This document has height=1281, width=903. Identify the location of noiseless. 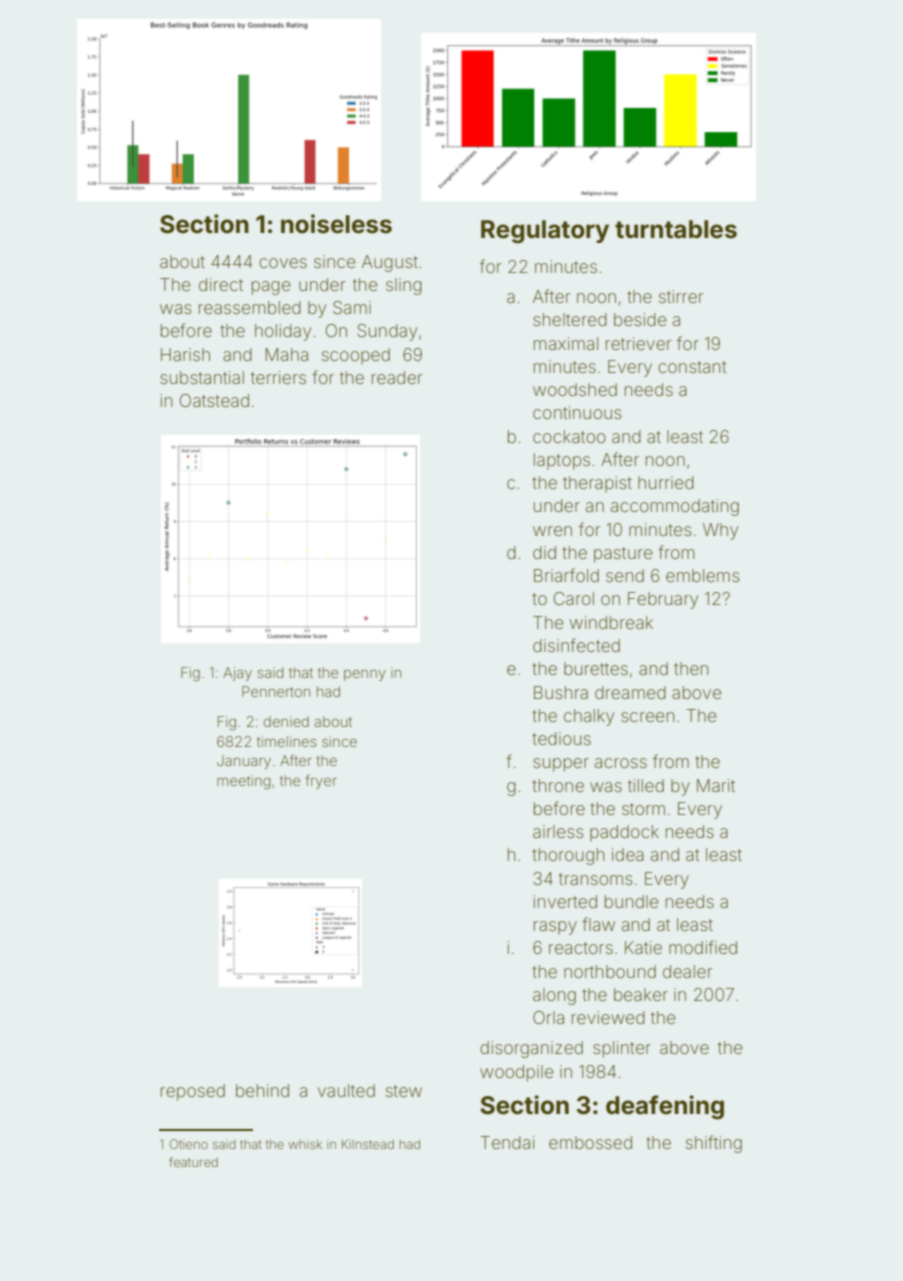
(336, 224).
